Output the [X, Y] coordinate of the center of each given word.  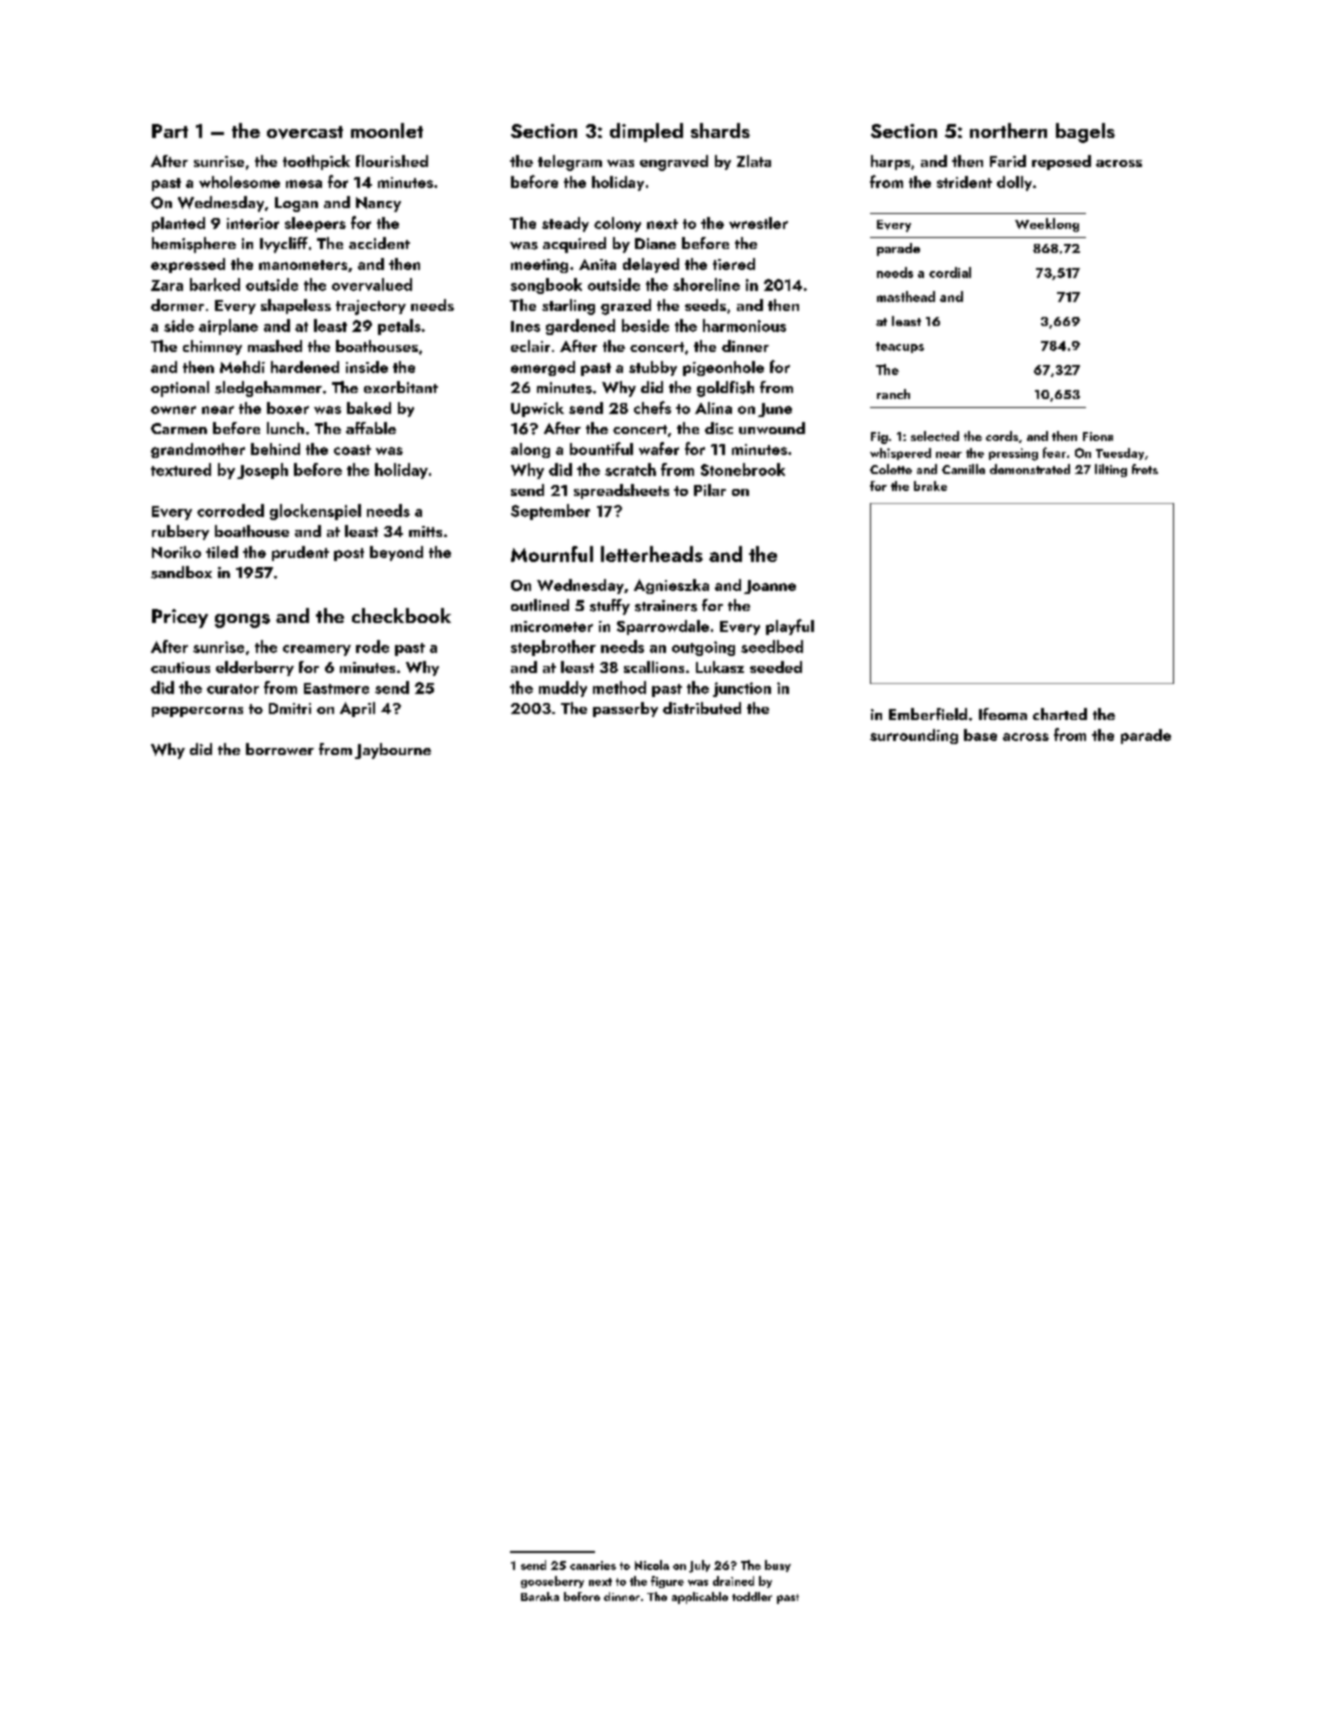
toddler [752, 1596]
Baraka [540, 1596]
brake [930, 486]
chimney [212, 347]
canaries [593, 1565]
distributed [702, 708]
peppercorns [197, 712]
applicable [700, 1598]
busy [778, 1566]
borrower [280, 749]
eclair [530, 346]
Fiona [1098, 436]
